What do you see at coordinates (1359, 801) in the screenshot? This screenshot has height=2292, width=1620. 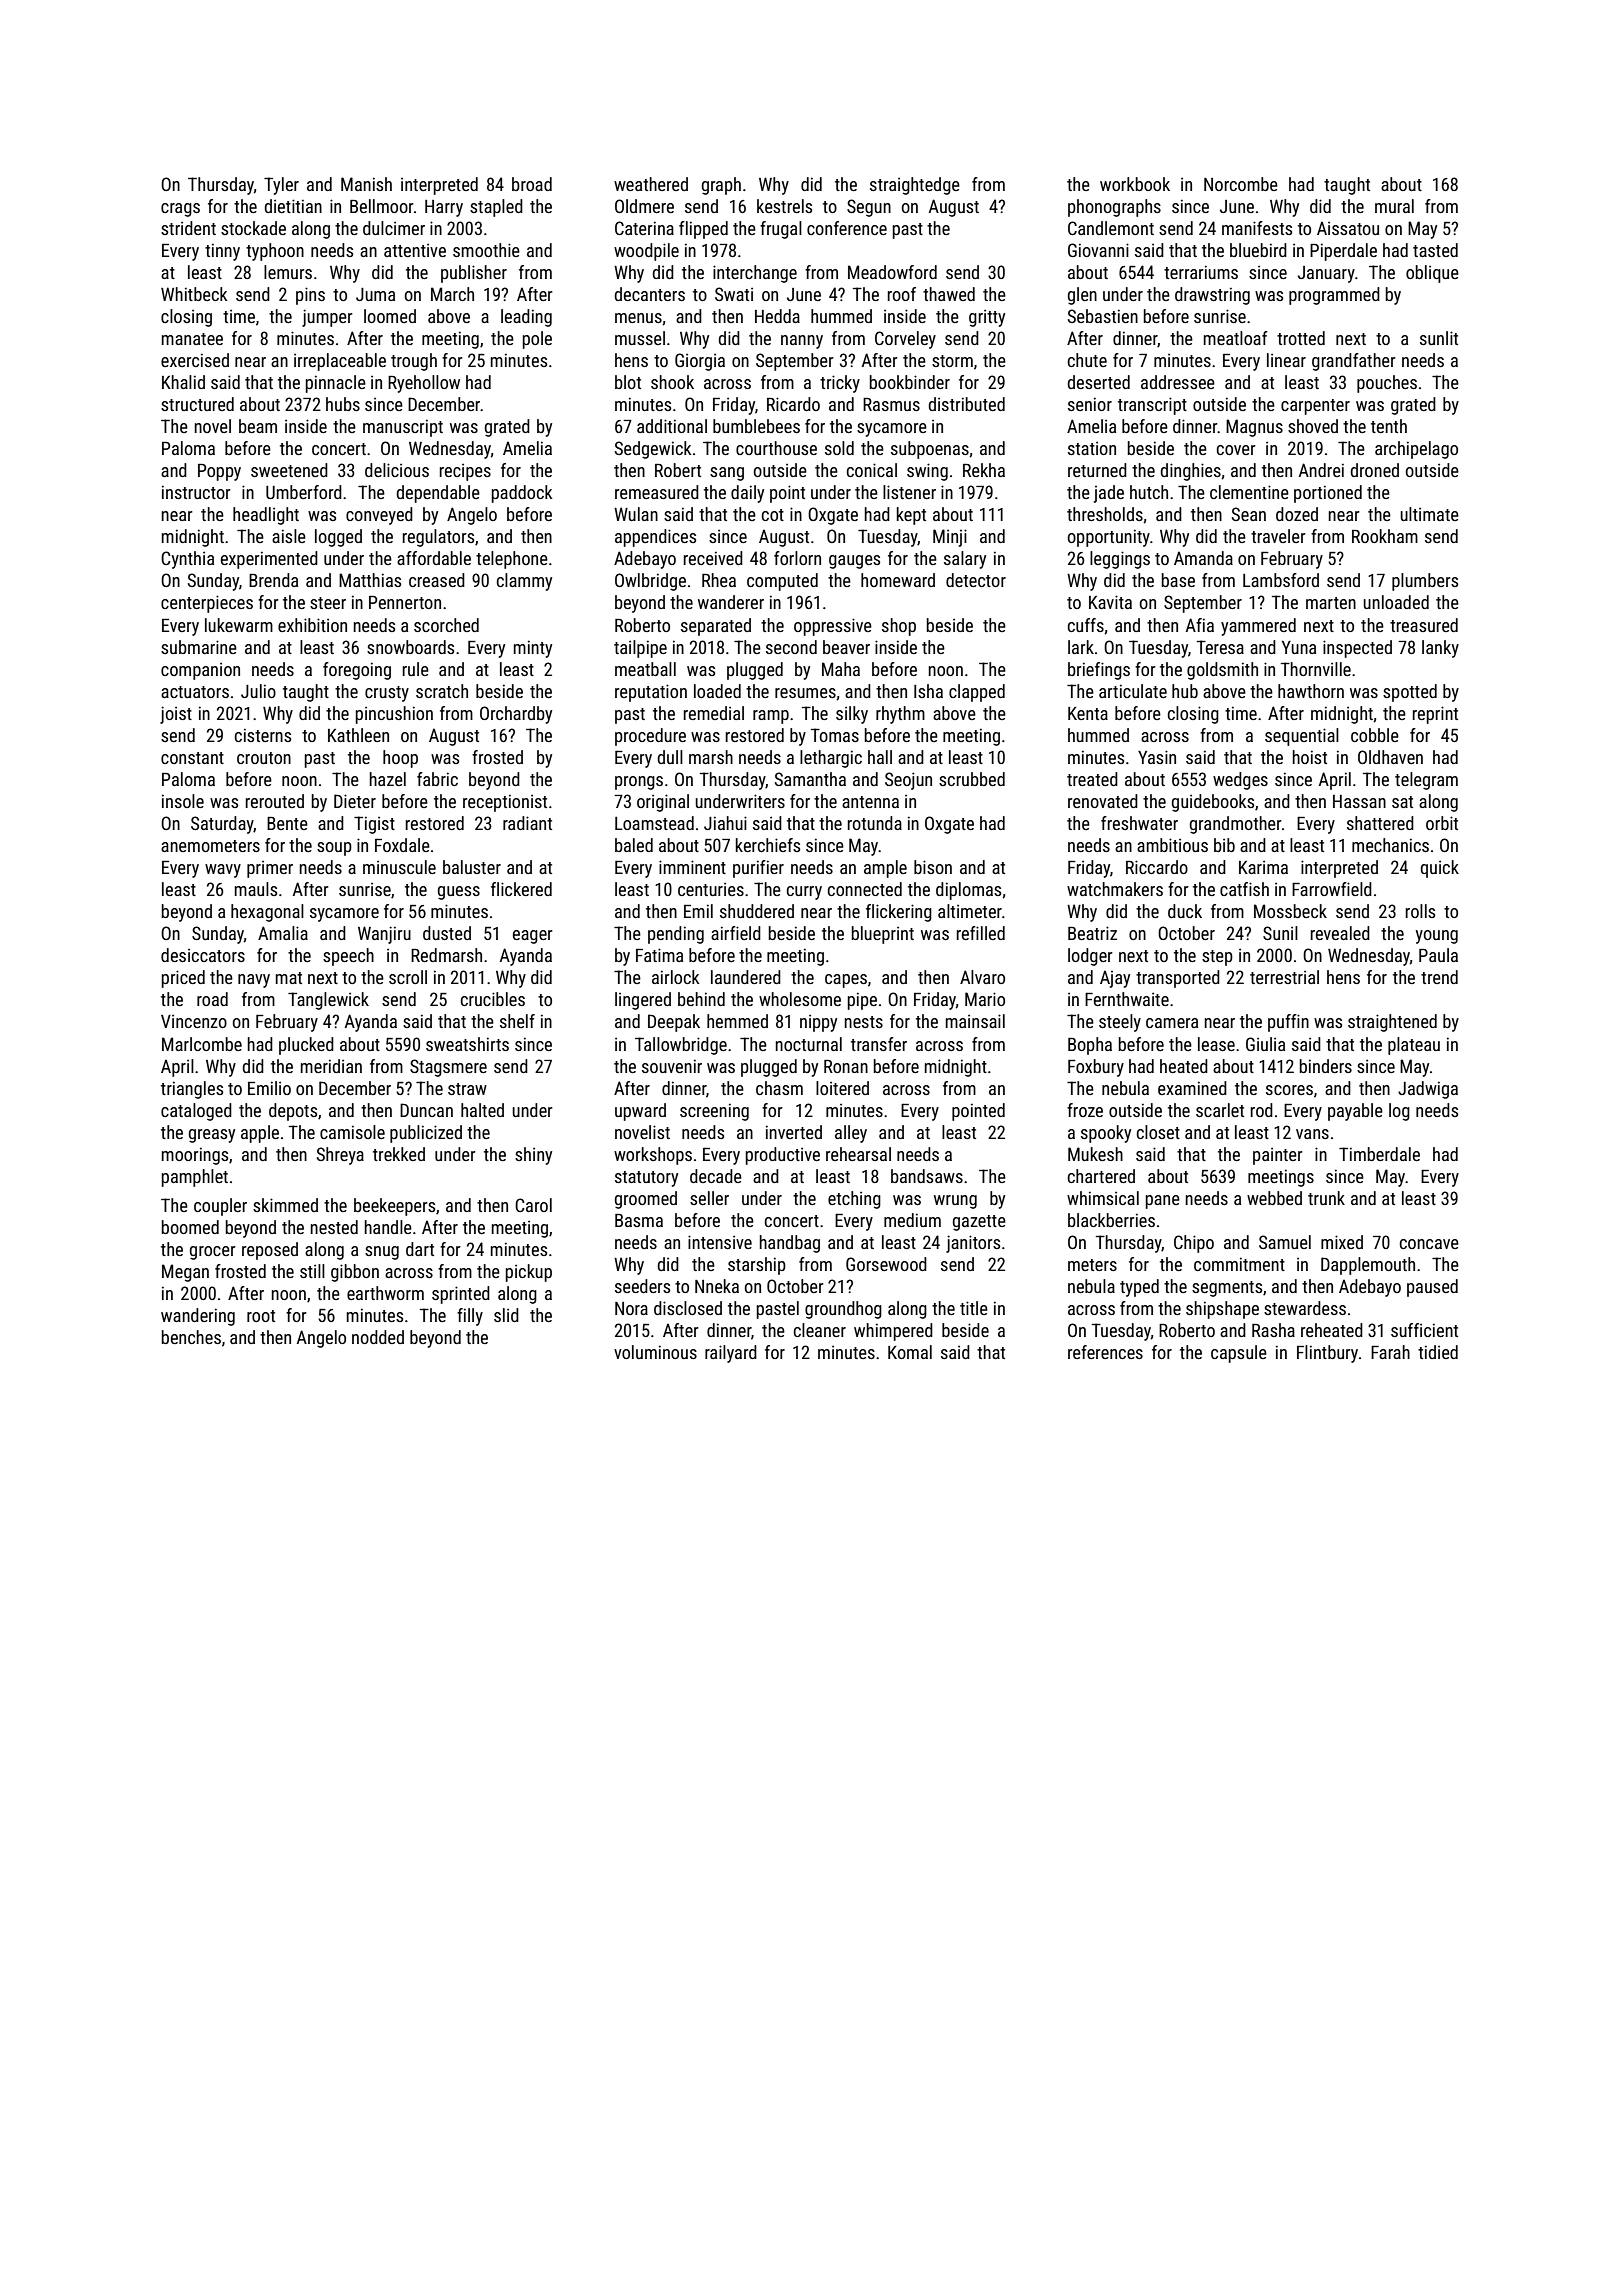 I see `Hassan` at bounding box center [1359, 801].
